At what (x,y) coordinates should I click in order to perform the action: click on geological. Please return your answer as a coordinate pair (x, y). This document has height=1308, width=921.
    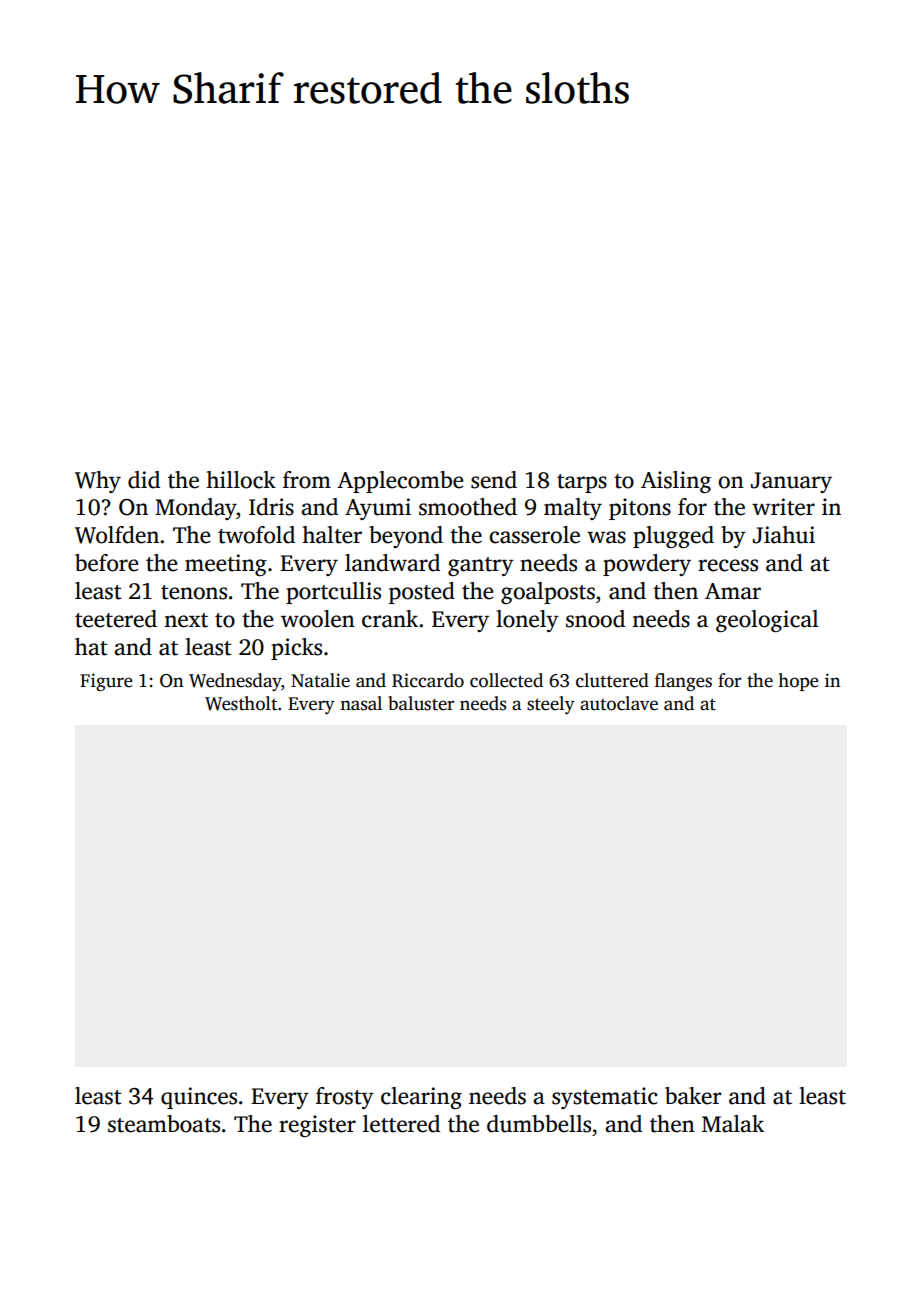
    Looking at the image, I should click on (767, 621).
